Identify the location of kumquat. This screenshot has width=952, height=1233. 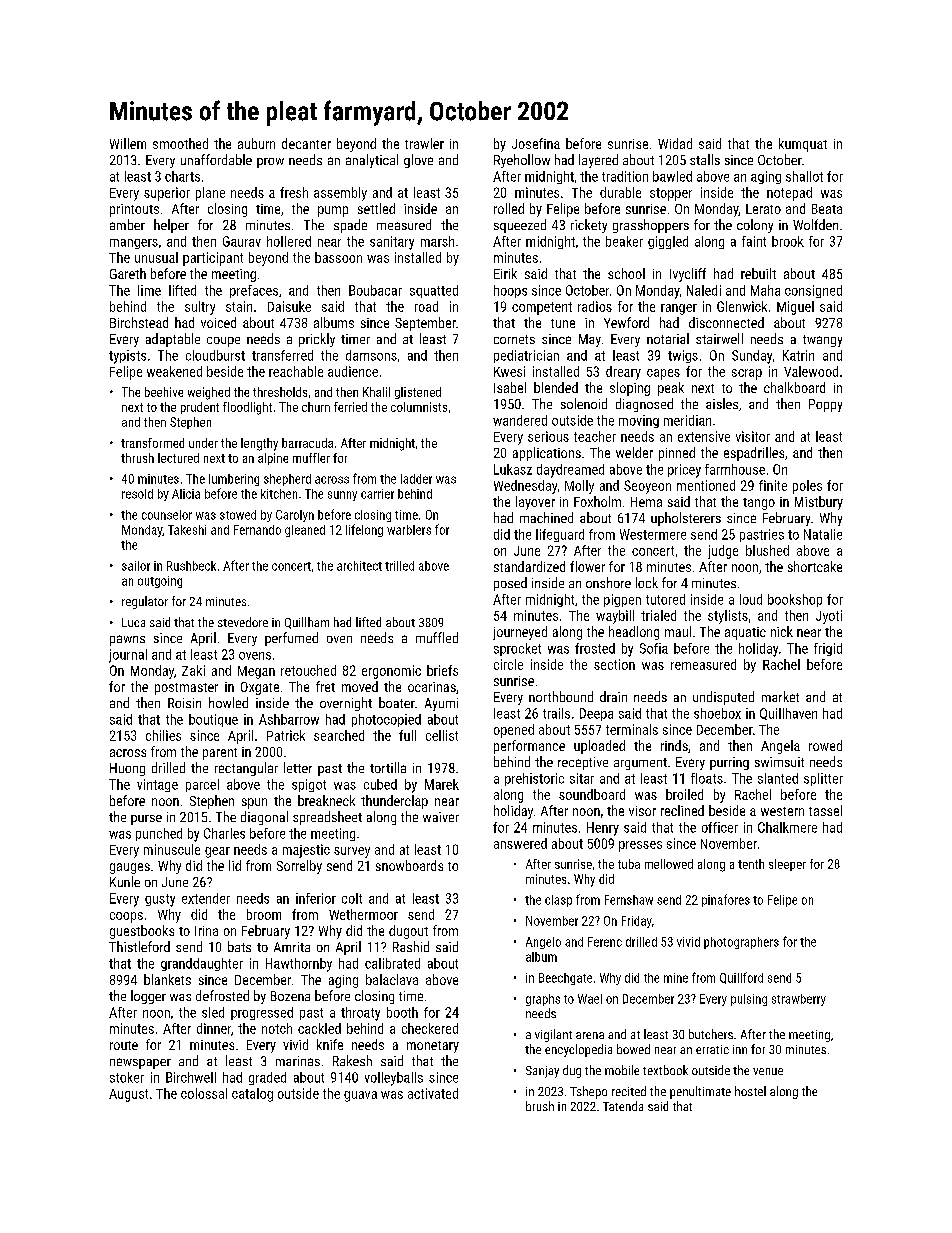
(803, 145).
